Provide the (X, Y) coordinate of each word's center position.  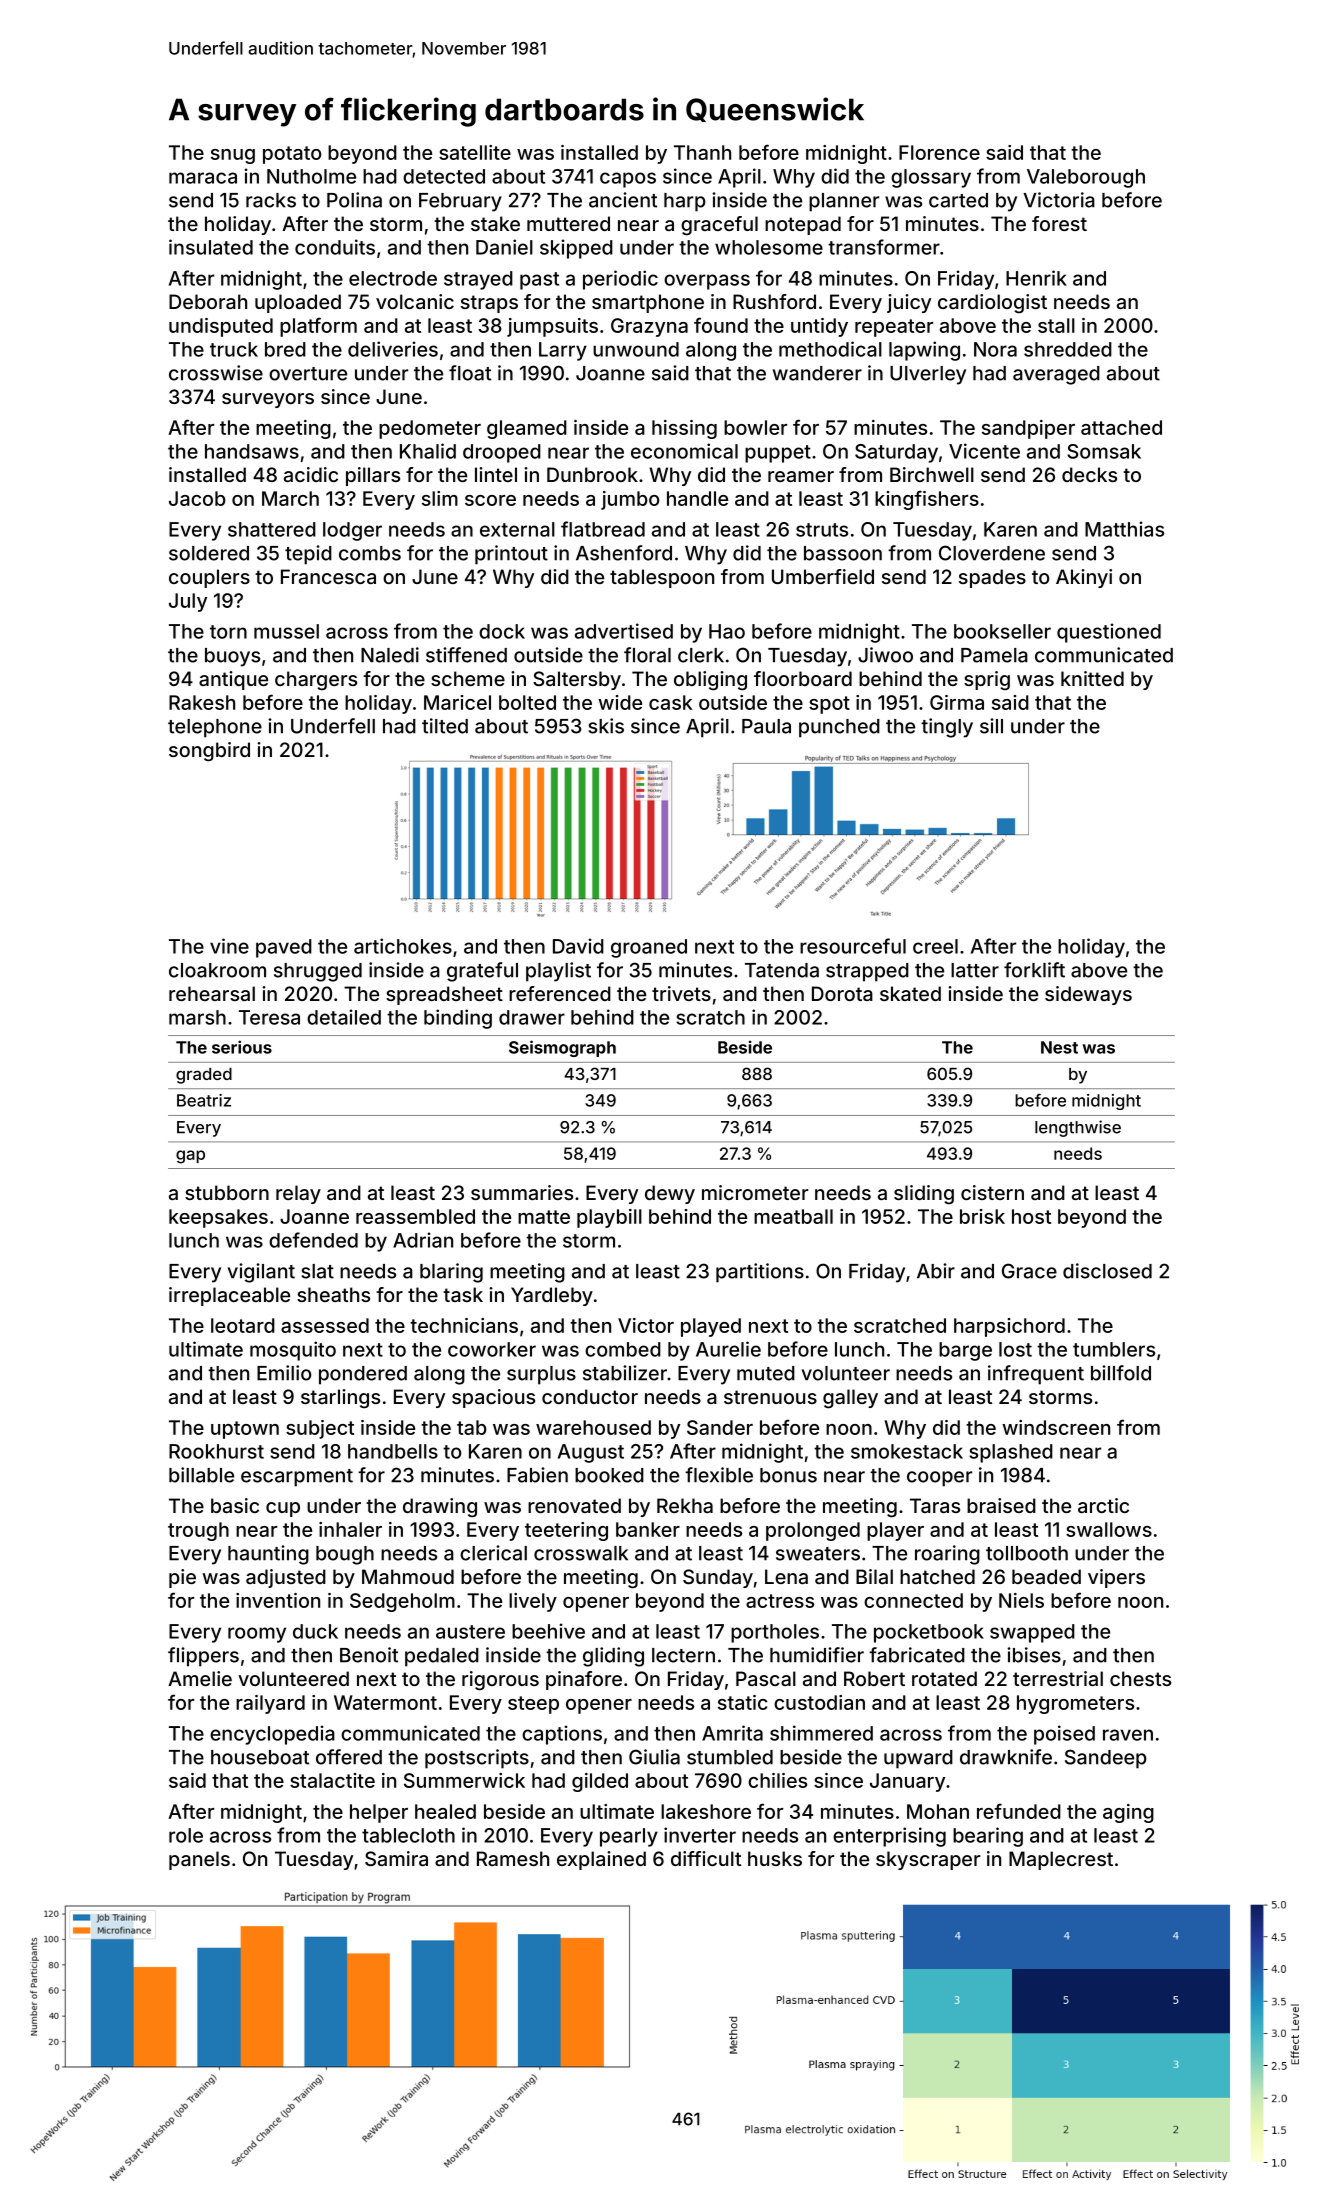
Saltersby (577, 680)
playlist (558, 972)
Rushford (774, 301)
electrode (393, 278)
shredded (1068, 349)
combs (370, 553)
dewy (670, 1194)
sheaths (333, 1294)
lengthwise (1078, 1128)
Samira (396, 1858)
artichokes (403, 946)
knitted (1092, 678)
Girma (957, 702)
